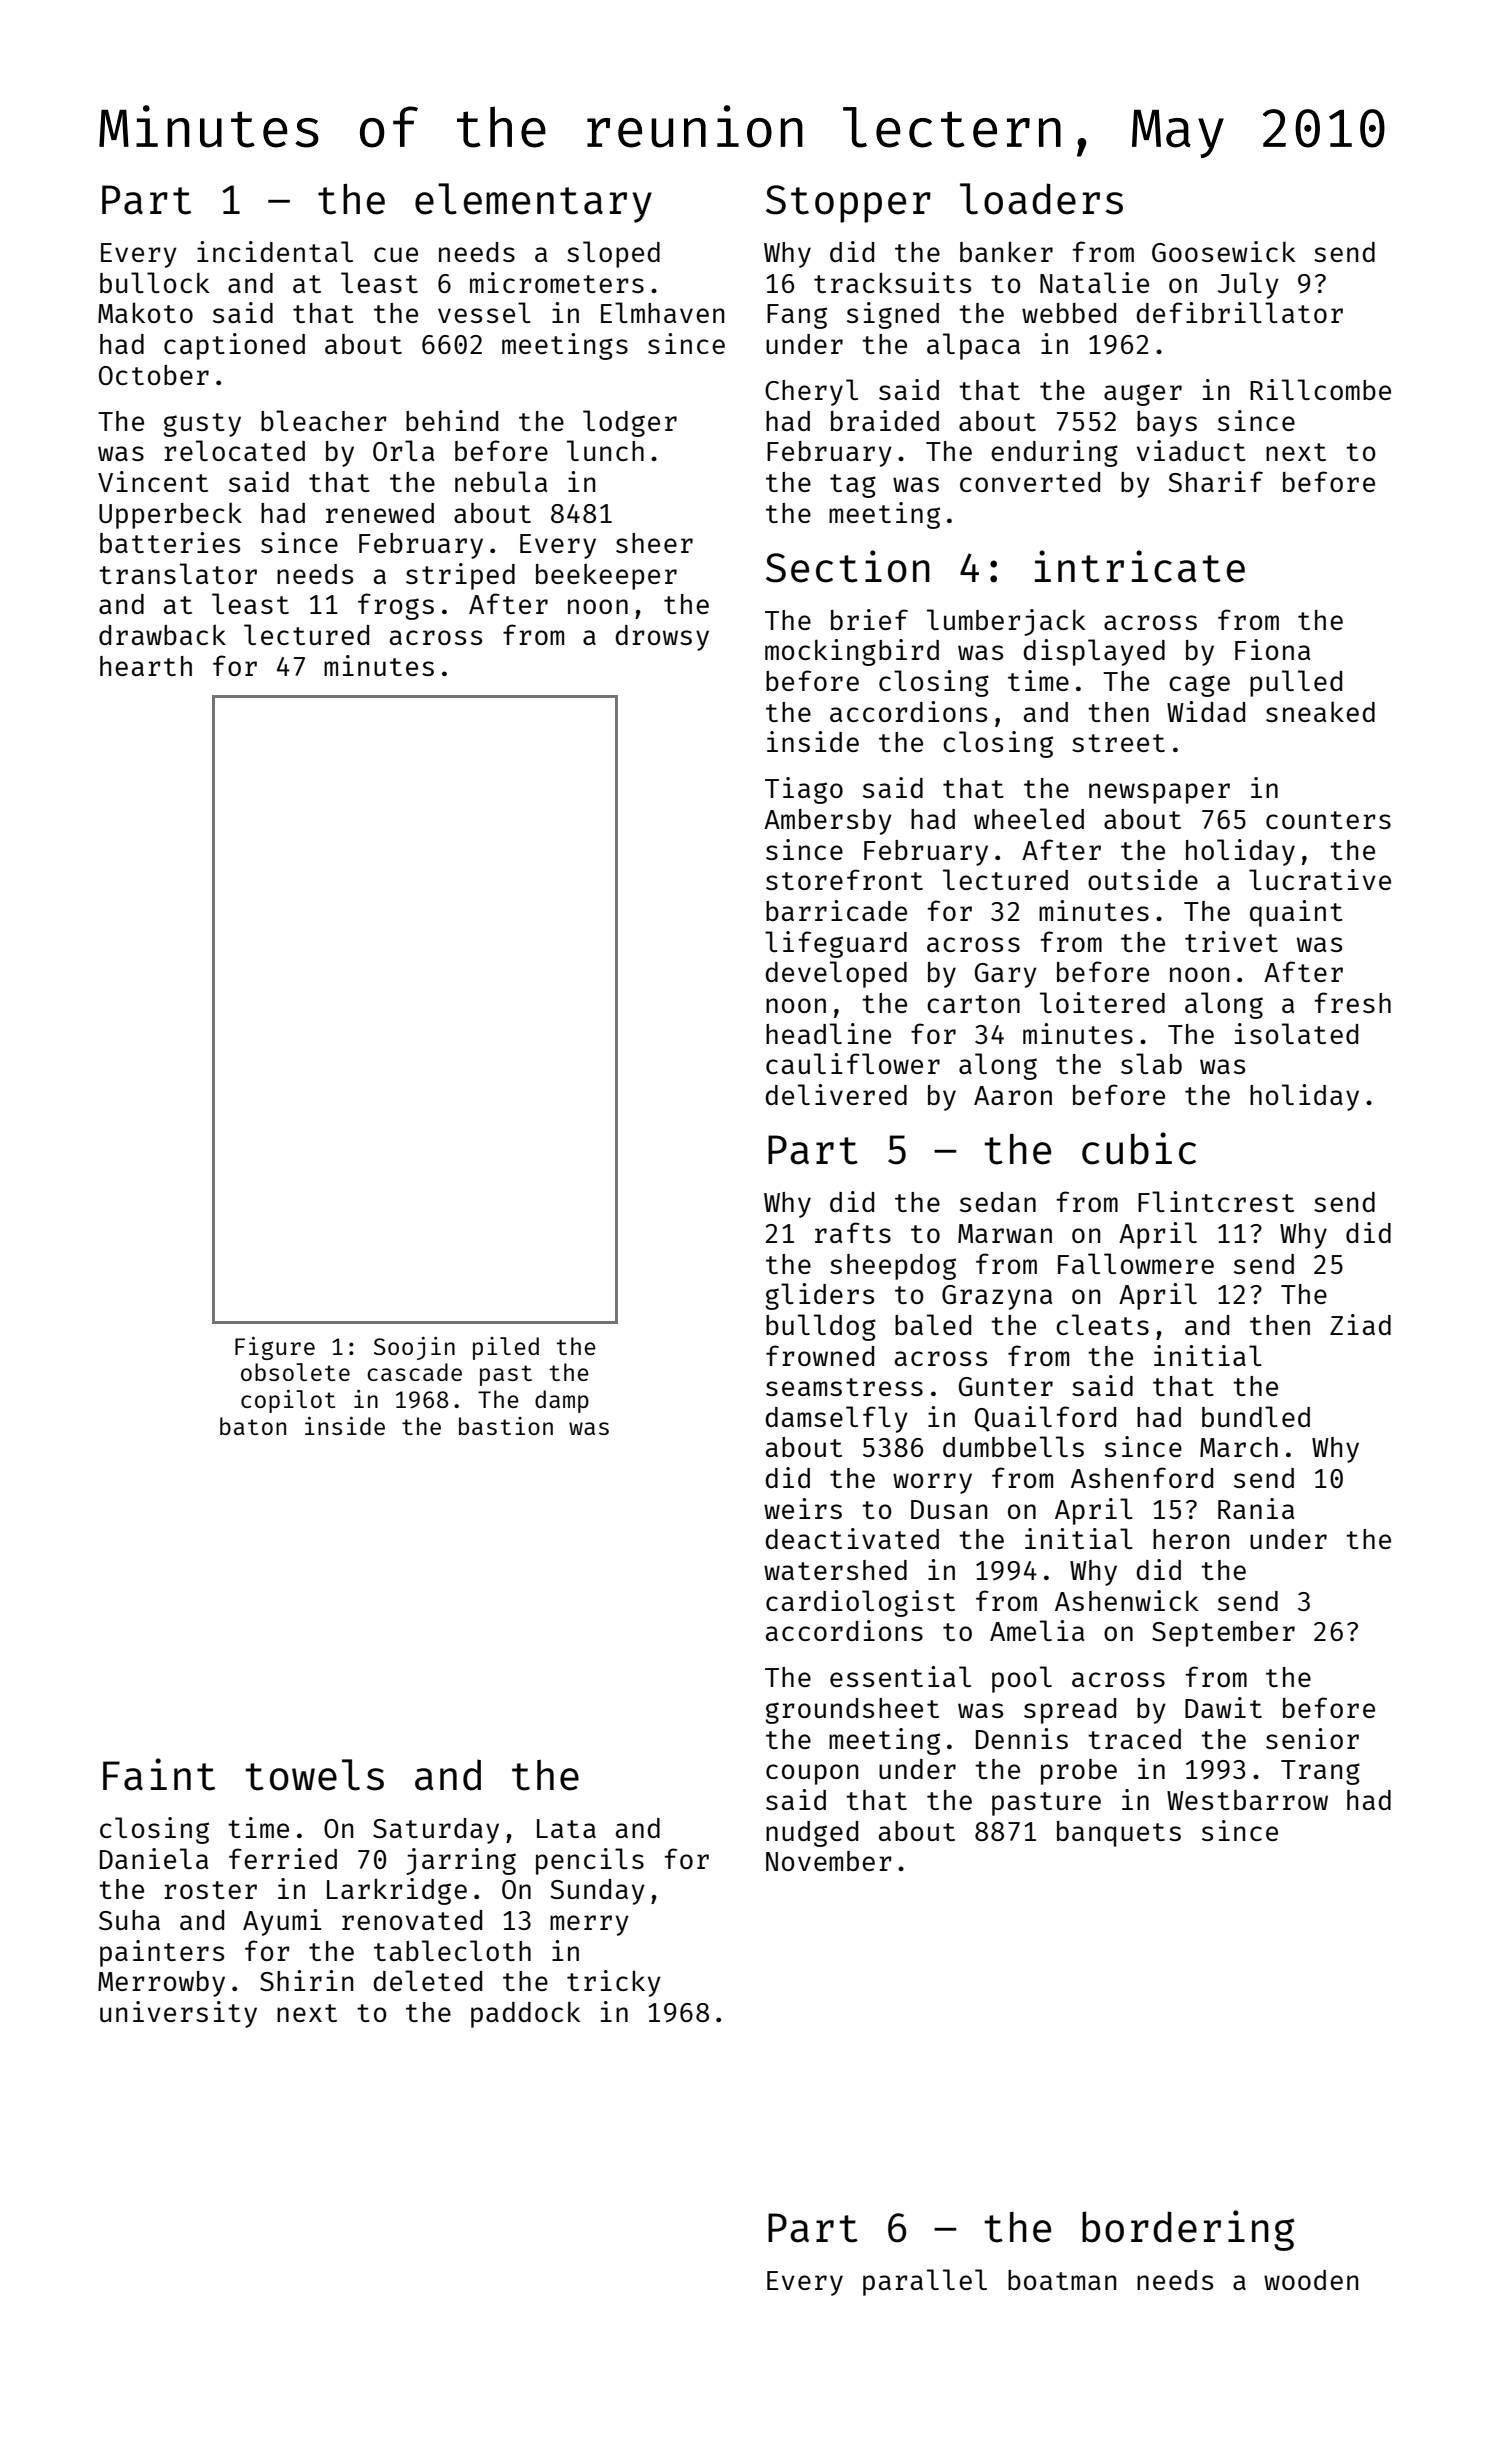 The width and height of the screenshot is (1496, 2464). I want to click on drowsy, so click(662, 638).
